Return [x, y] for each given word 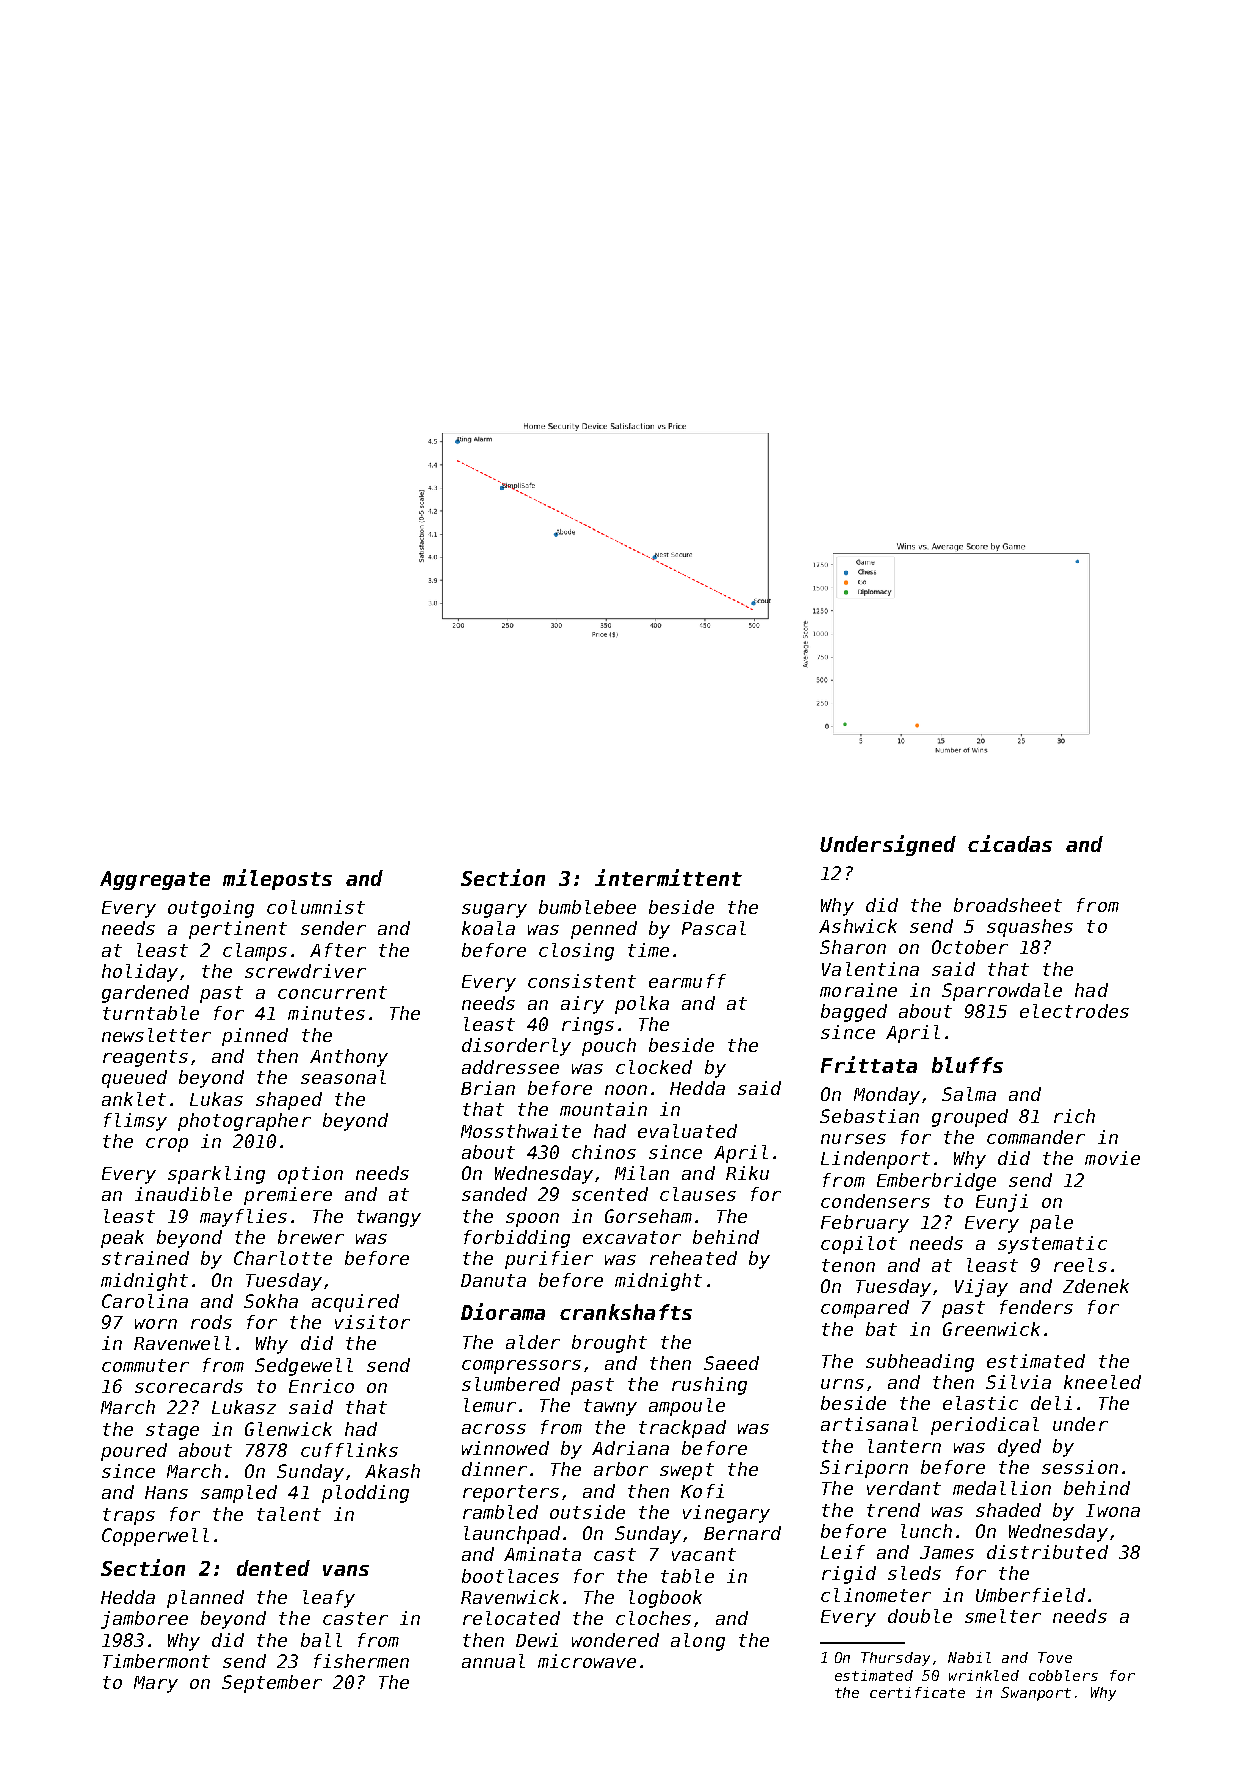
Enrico [321, 1386]
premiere [288, 1196]
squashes [1030, 928]
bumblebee [587, 907]
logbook [665, 1599]
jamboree [144, 1620]
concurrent [332, 992]
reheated [693, 1258]
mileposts [277, 879]
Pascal [714, 928]
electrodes [1074, 1011]
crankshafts [626, 1312]
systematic [1052, 1245]
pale [1051, 1224]
